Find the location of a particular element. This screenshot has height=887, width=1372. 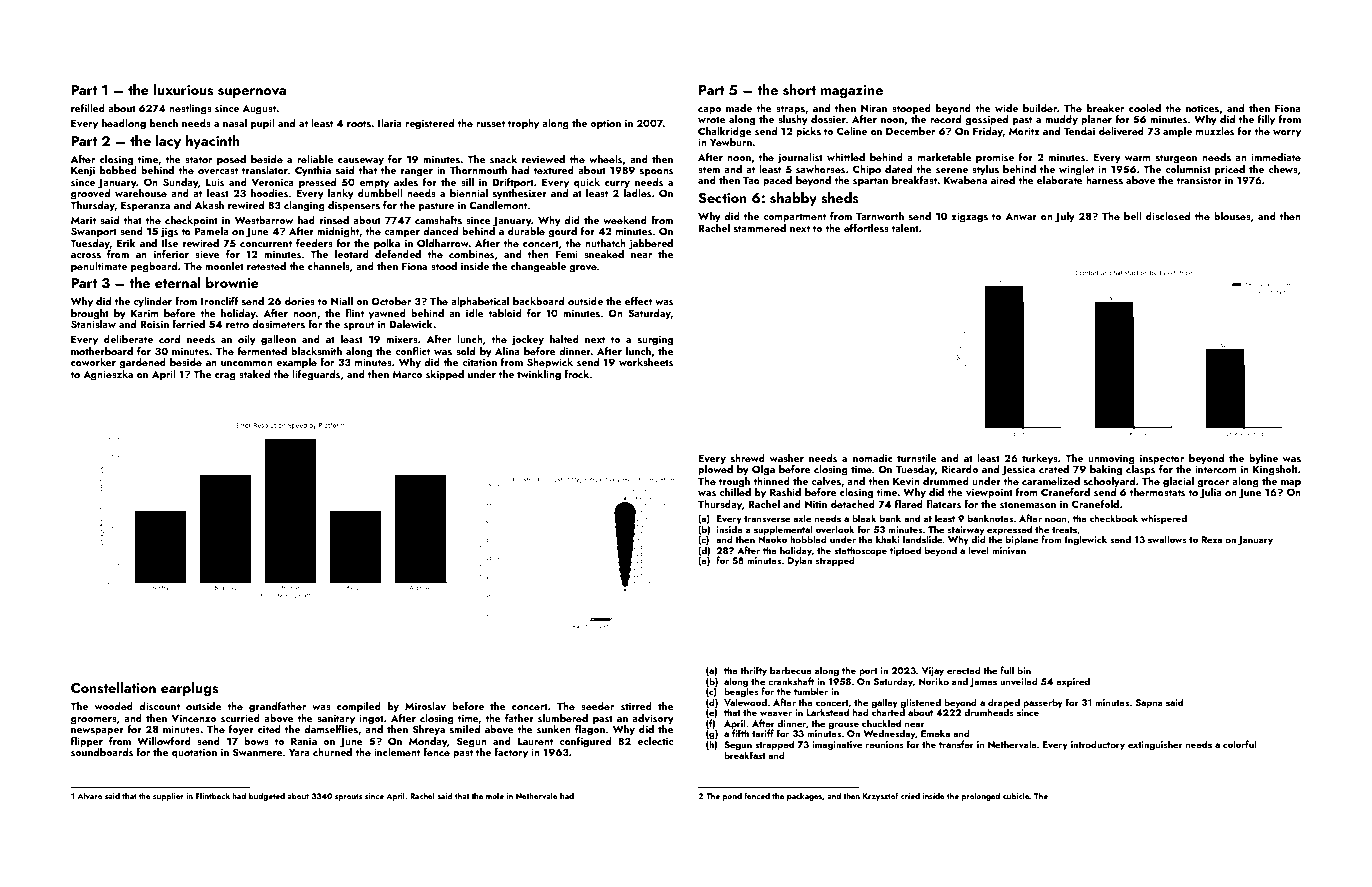

Constellation is located at coordinates (113, 688).
